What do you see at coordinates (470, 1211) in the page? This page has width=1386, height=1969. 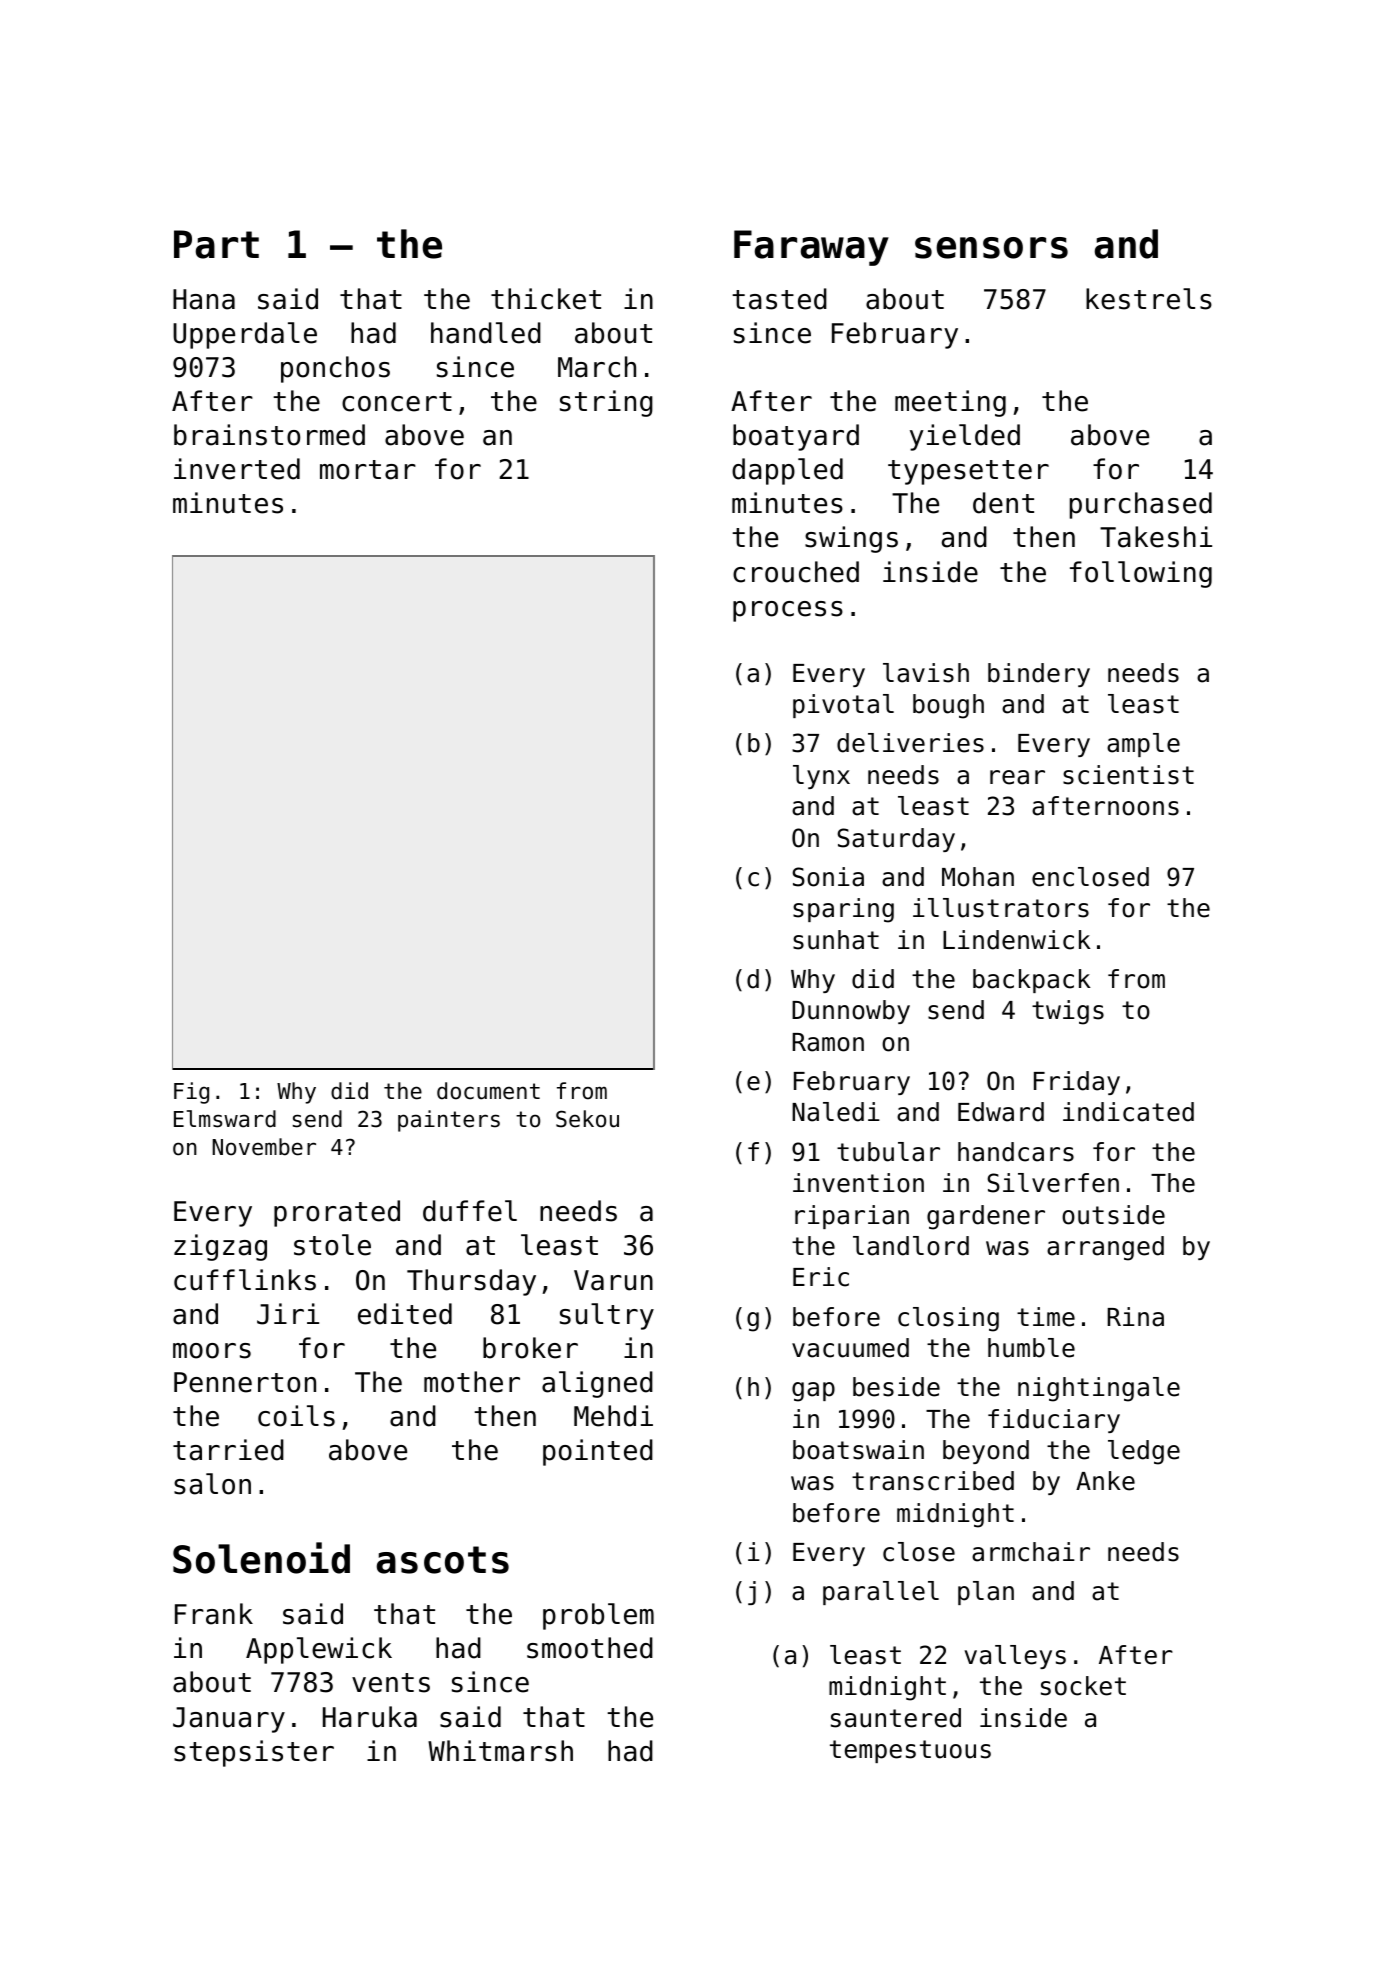 I see `duffel` at bounding box center [470, 1211].
